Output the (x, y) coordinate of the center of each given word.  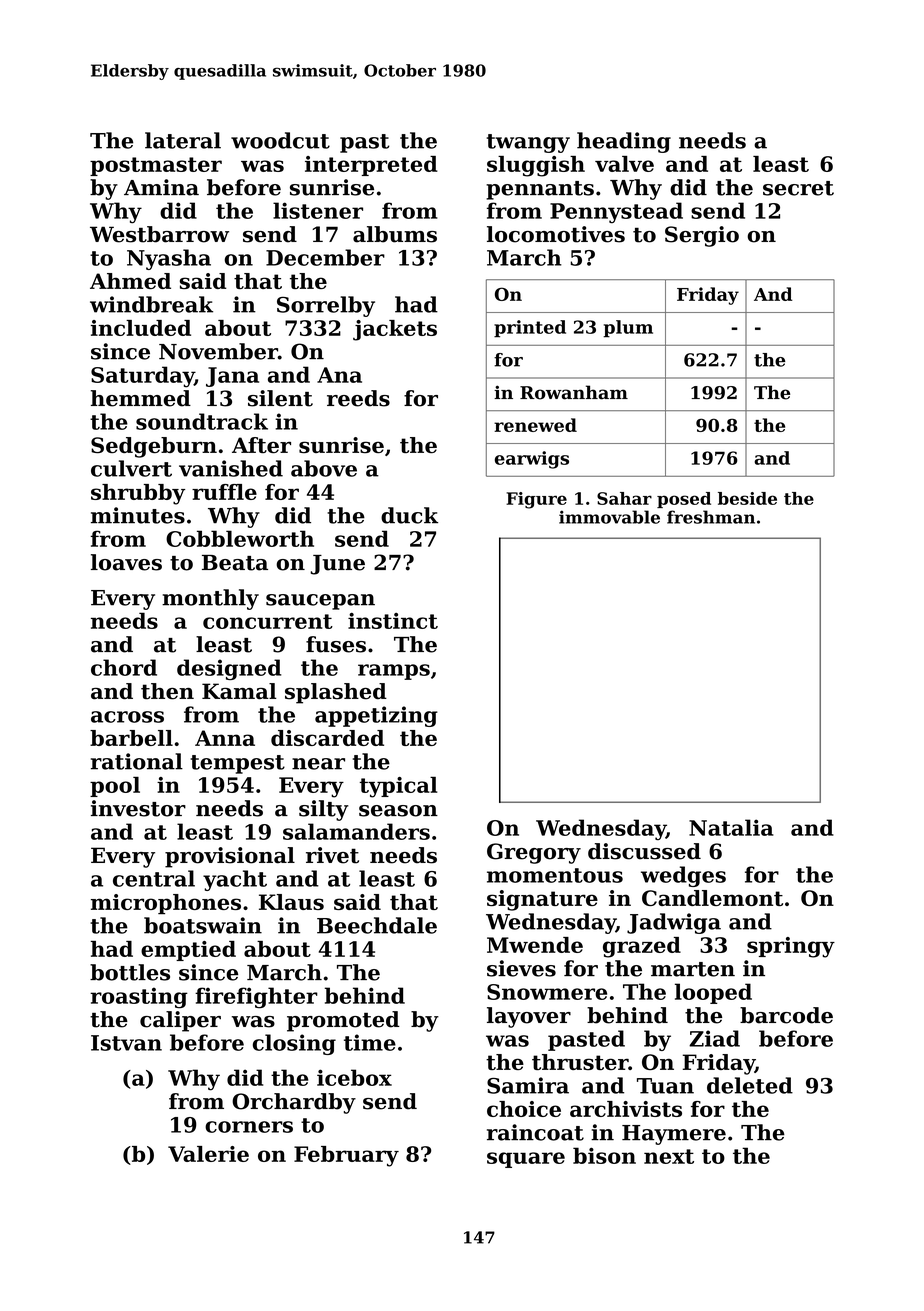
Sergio (702, 236)
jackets (395, 330)
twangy (528, 143)
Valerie (208, 1154)
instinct (393, 621)
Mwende (535, 945)
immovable (609, 517)
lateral (183, 140)
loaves (126, 562)
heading (624, 142)
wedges (683, 876)
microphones (166, 904)
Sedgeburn (154, 447)
